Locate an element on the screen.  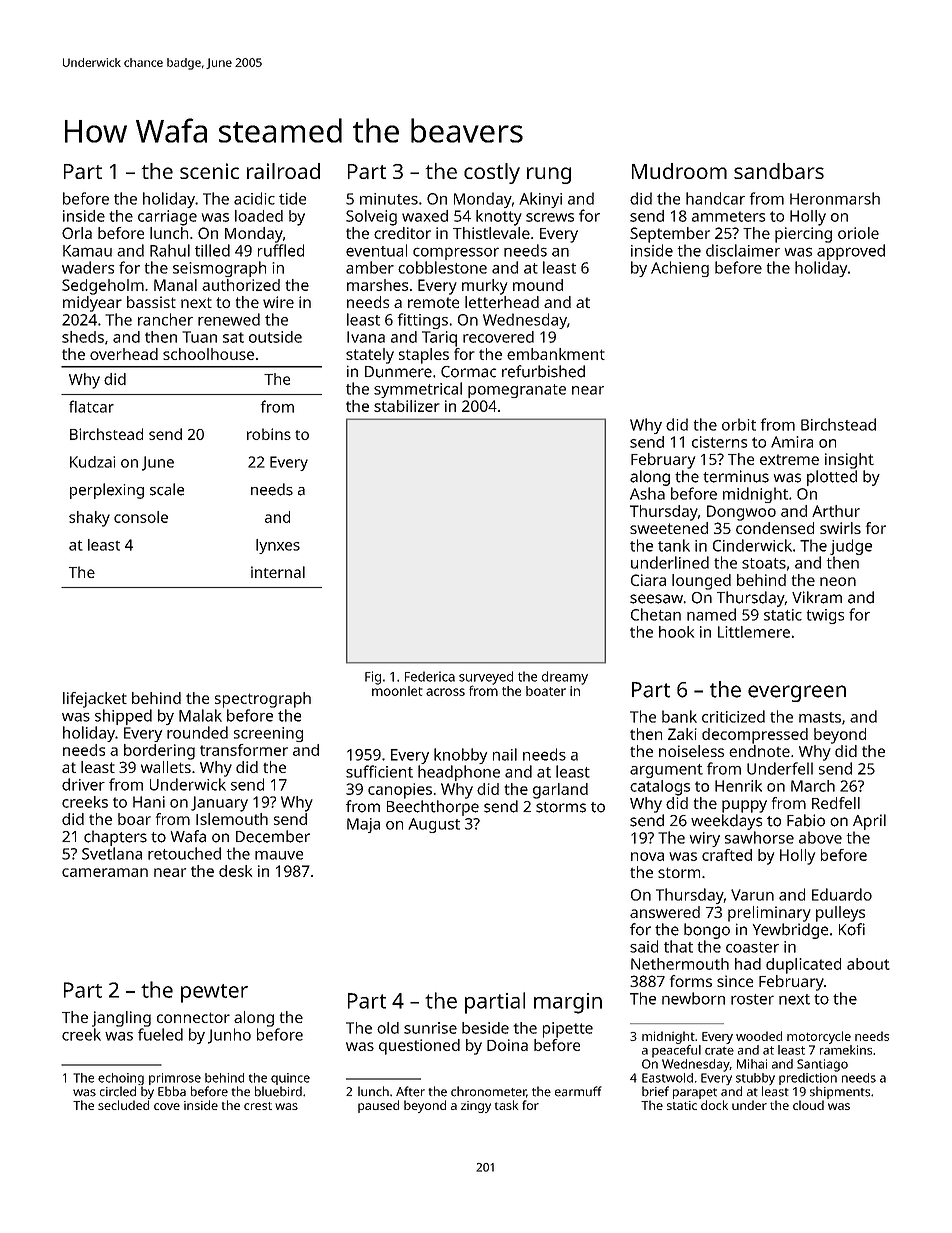
Dongwoo is located at coordinates (741, 513).
